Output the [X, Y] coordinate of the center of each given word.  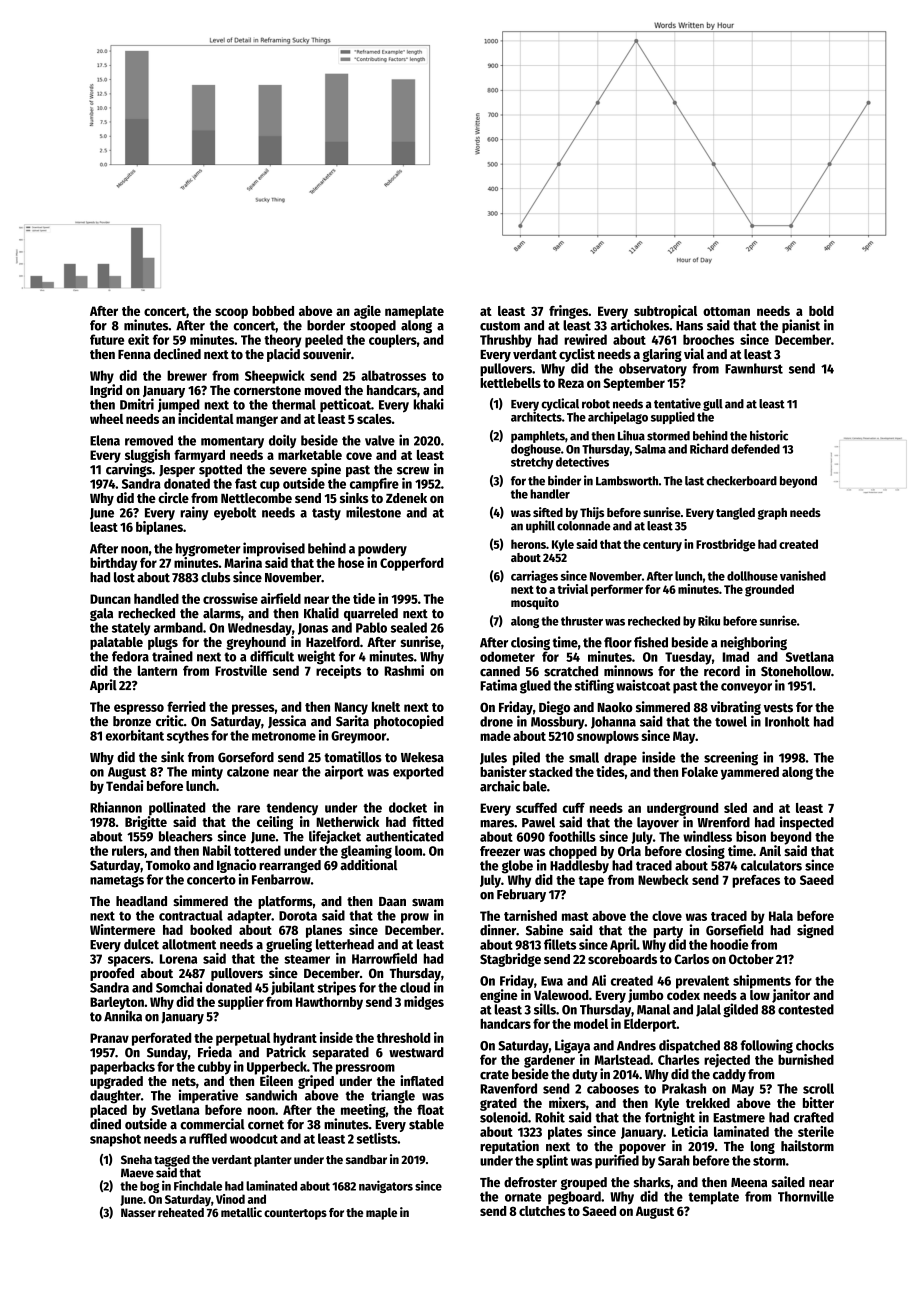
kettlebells [510, 383]
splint [552, 1161]
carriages [534, 576]
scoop [231, 313]
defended [755, 449]
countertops [295, 1214]
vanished [803, 575]
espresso [139, 709]
